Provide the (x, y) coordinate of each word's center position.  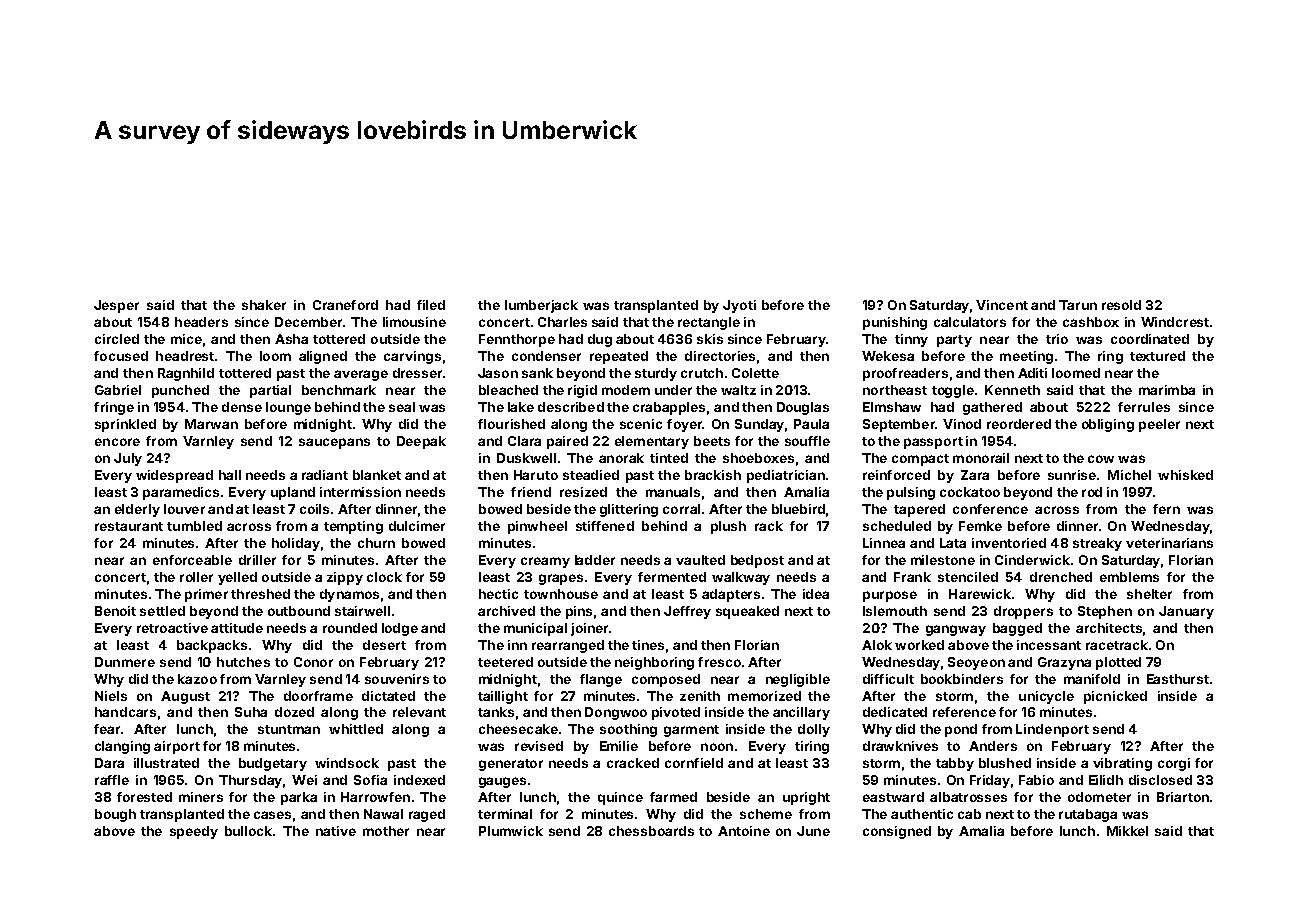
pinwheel (537, 527)
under (673, 390)
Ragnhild (186, 374)
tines (648, 645)
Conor (313, 662)
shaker (264, 305)
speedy (194, 832)
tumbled (194, 526)
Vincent (1002, 305)
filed (431, 305)
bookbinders (962, 679)
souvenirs (397, 679)
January (1186, 612)
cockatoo (970, 492)
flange (601, 680)
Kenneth (1012, 390)
